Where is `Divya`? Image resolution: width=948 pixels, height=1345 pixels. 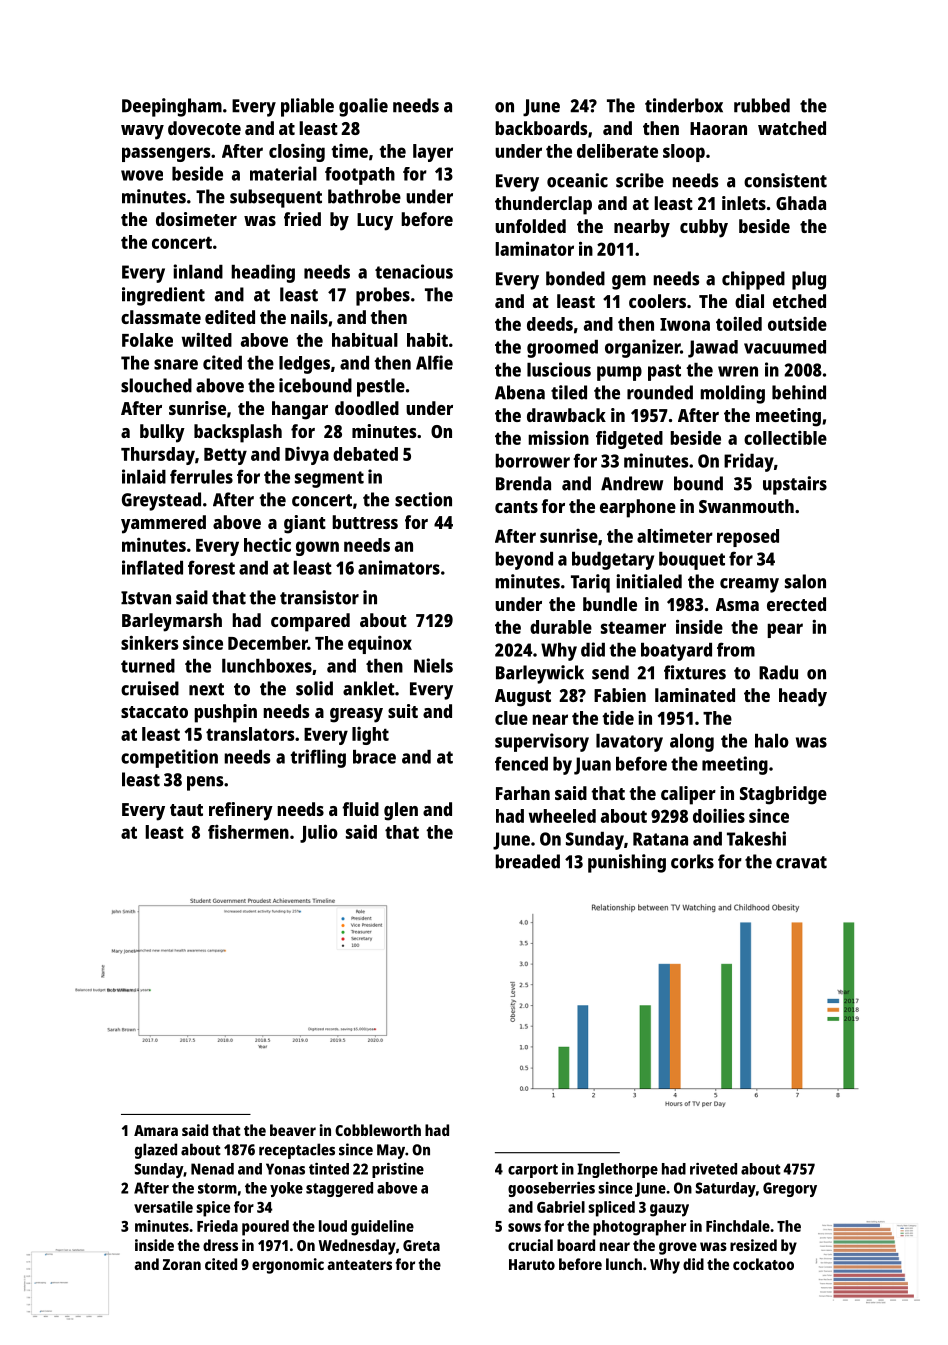 Divya is located at coordinates (307, 456).
